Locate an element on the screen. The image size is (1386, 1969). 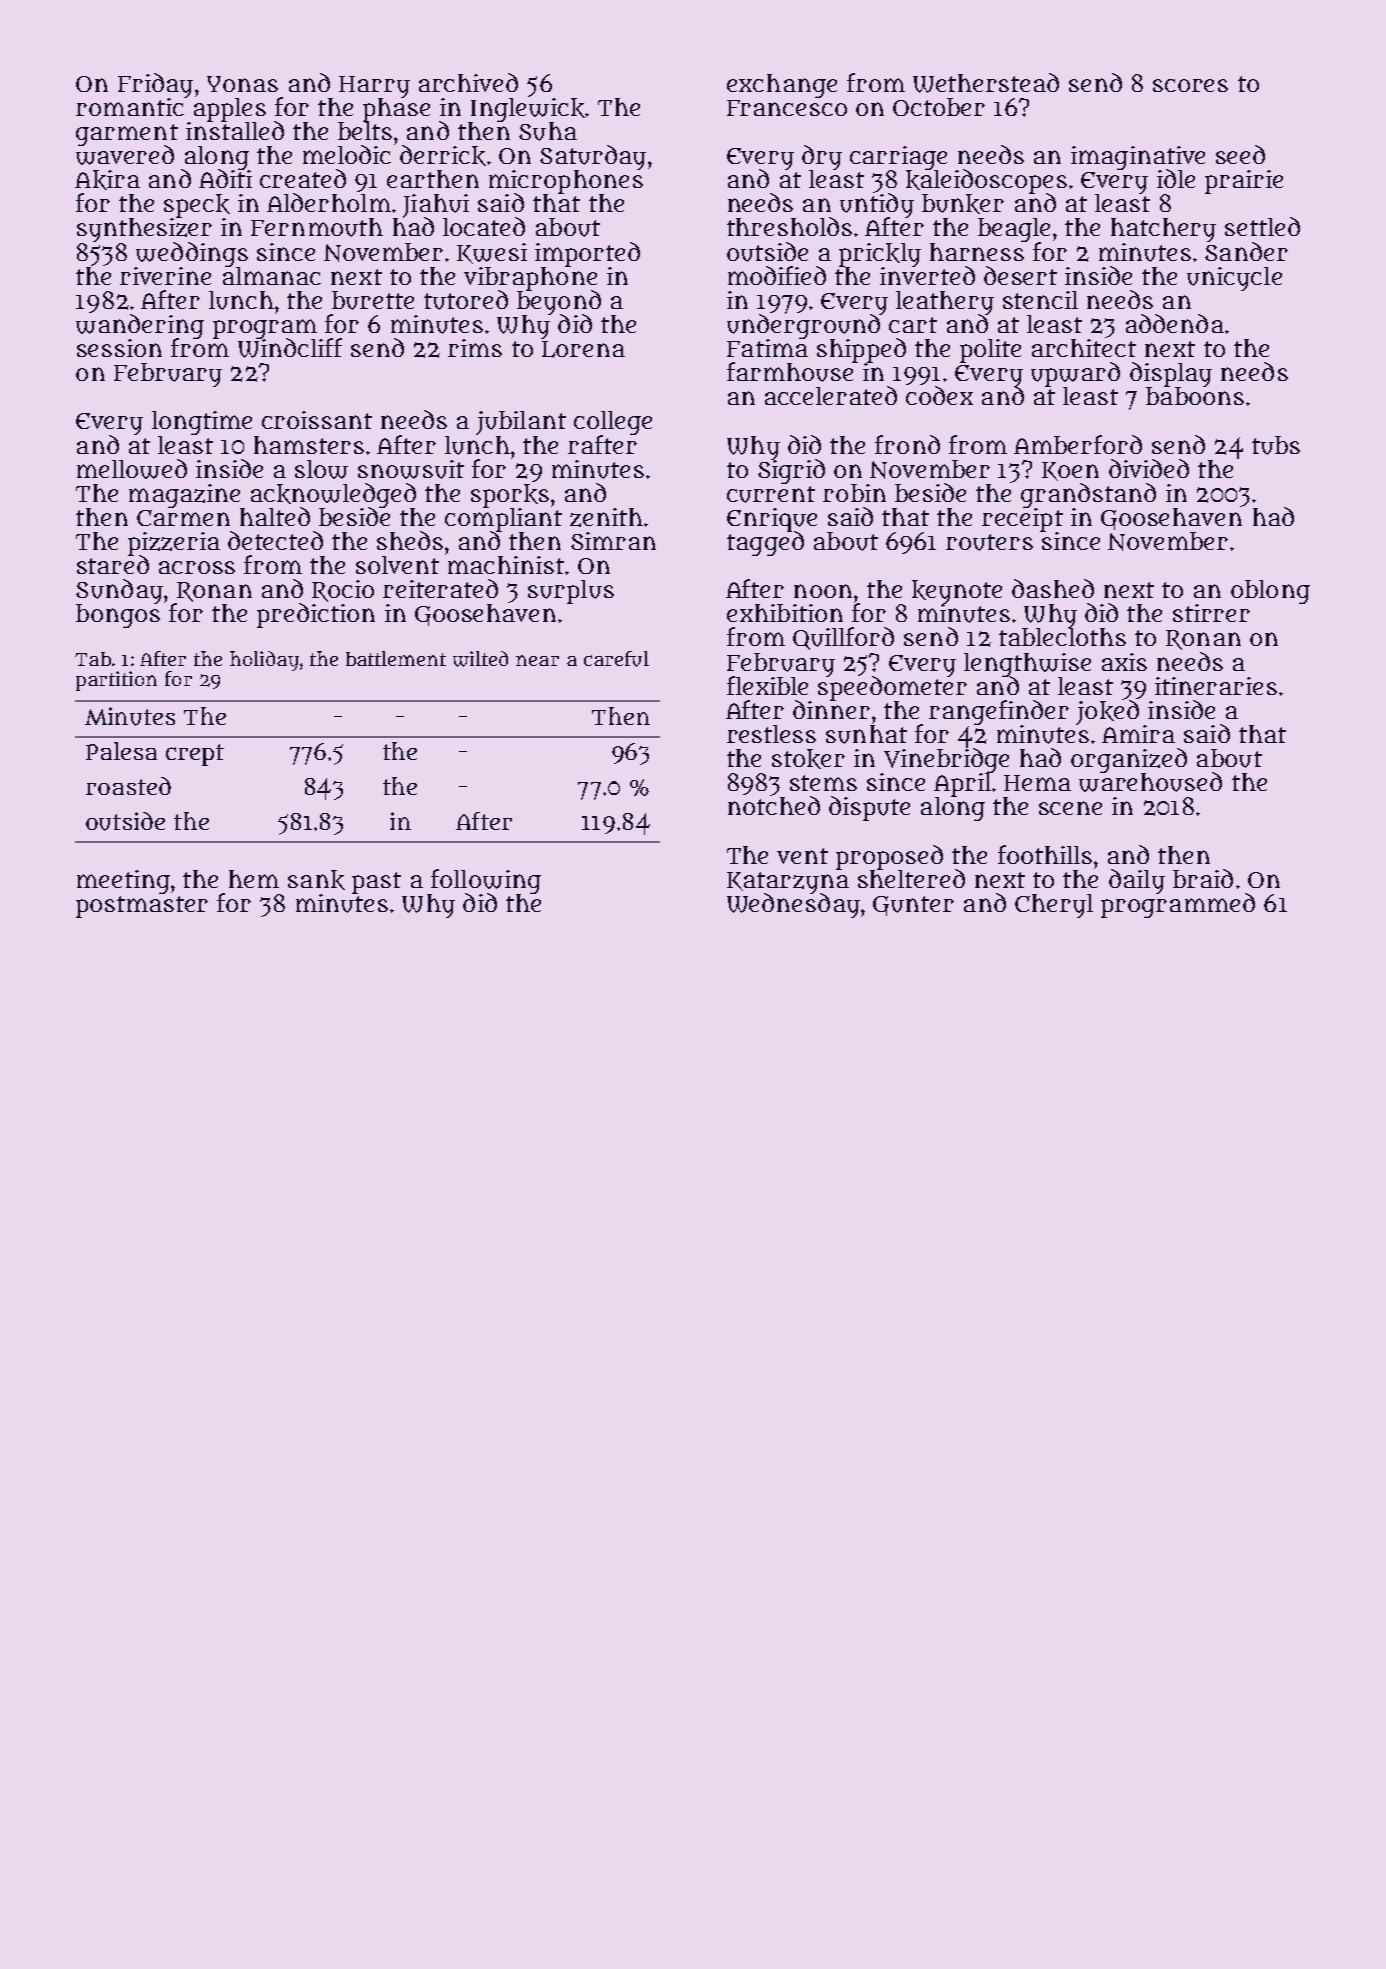
oblong is located at coordinates (1270, 592).
